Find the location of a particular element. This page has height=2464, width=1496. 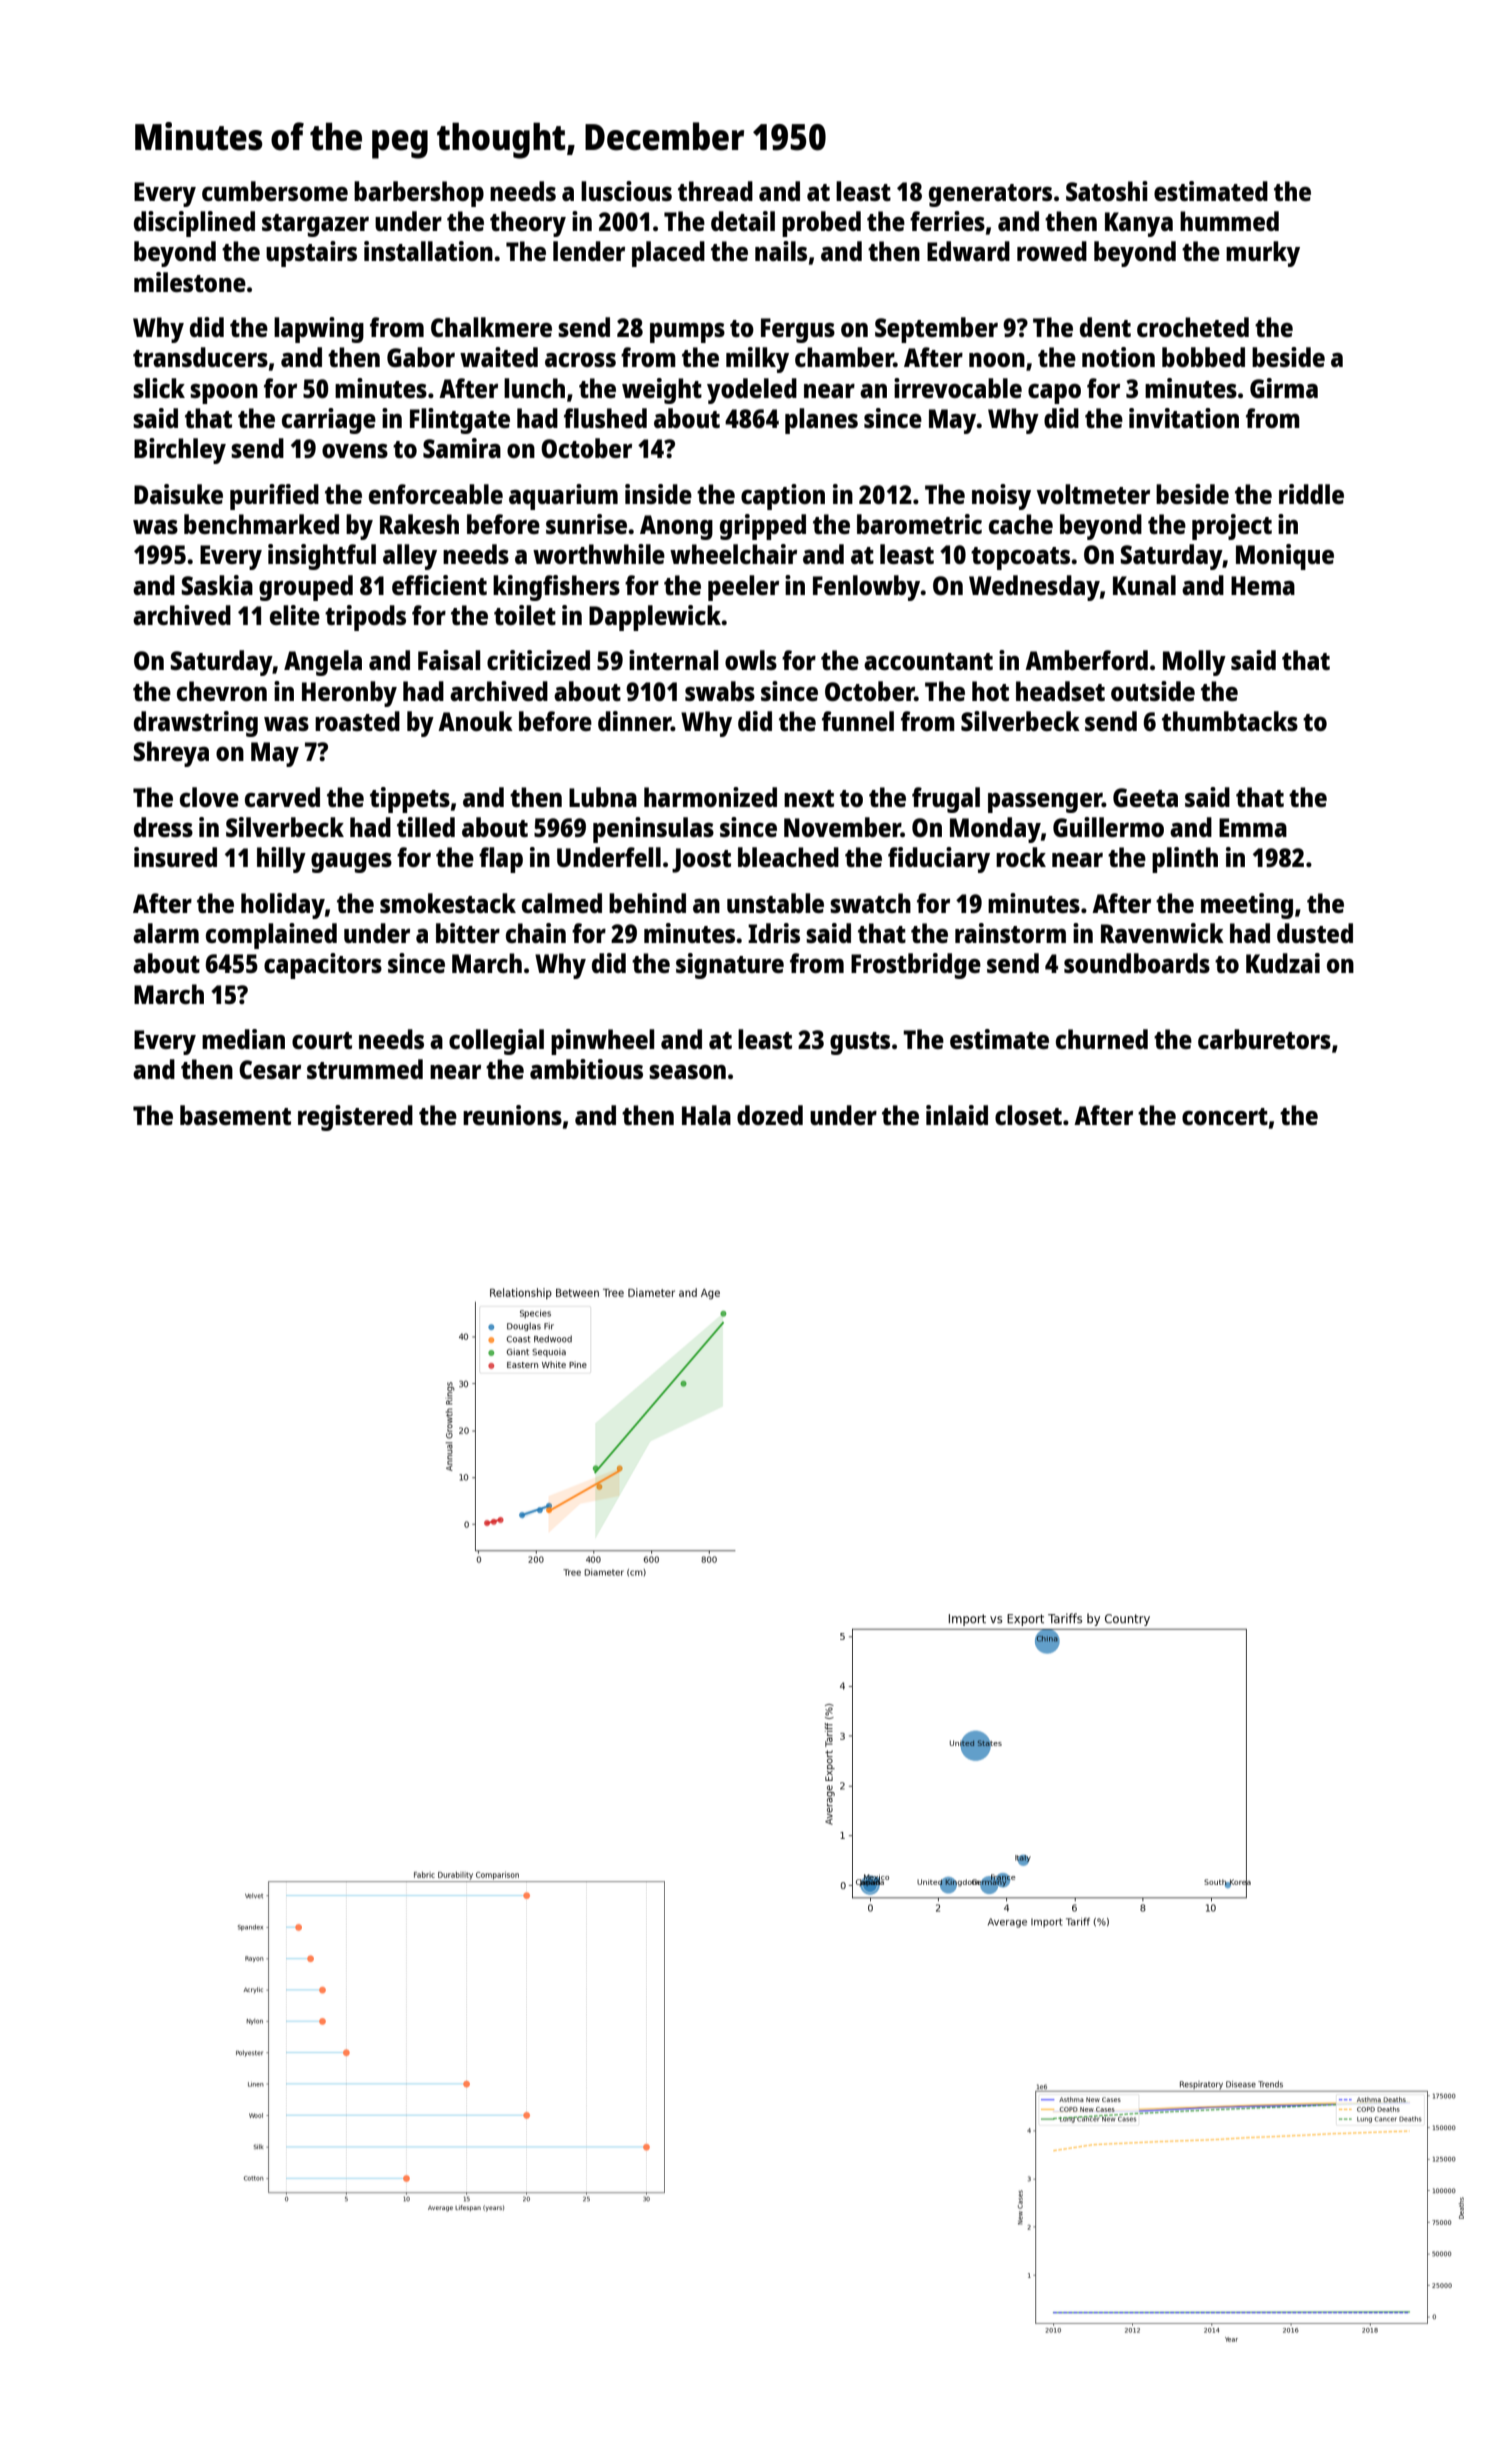

Shreya is located at coordinates (171, 754).
